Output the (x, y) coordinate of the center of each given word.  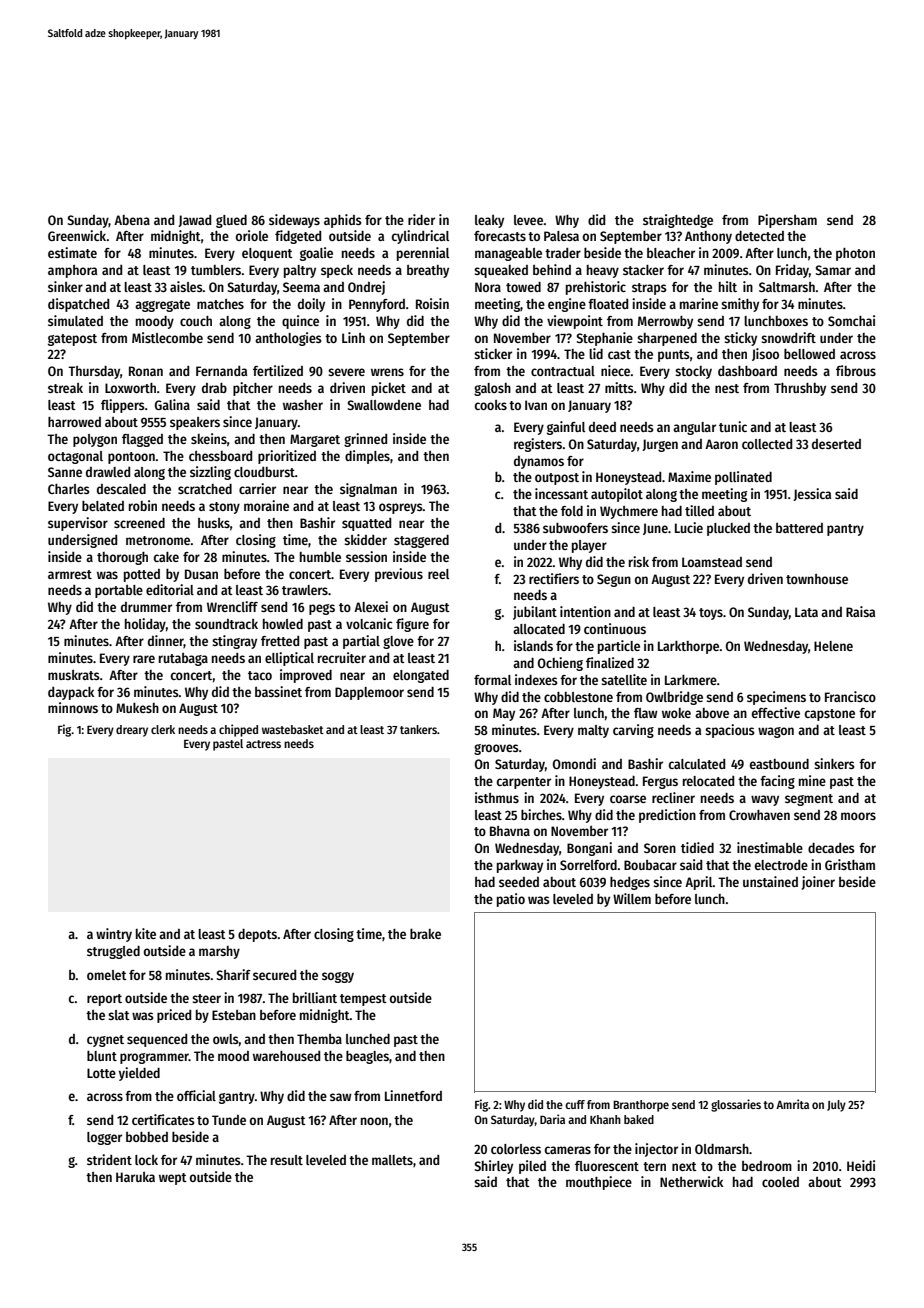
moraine (266, 505)
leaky (489, 221)
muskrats (74, 675)
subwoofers (575, 528)
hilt (728, 286)
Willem (632, 898)
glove (398, 642)
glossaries (736, 1105)
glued (231, 221)
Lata (806, 612)
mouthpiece (599, 1183)
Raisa (860, 611)
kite (146, 933)
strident (109, 1159)
